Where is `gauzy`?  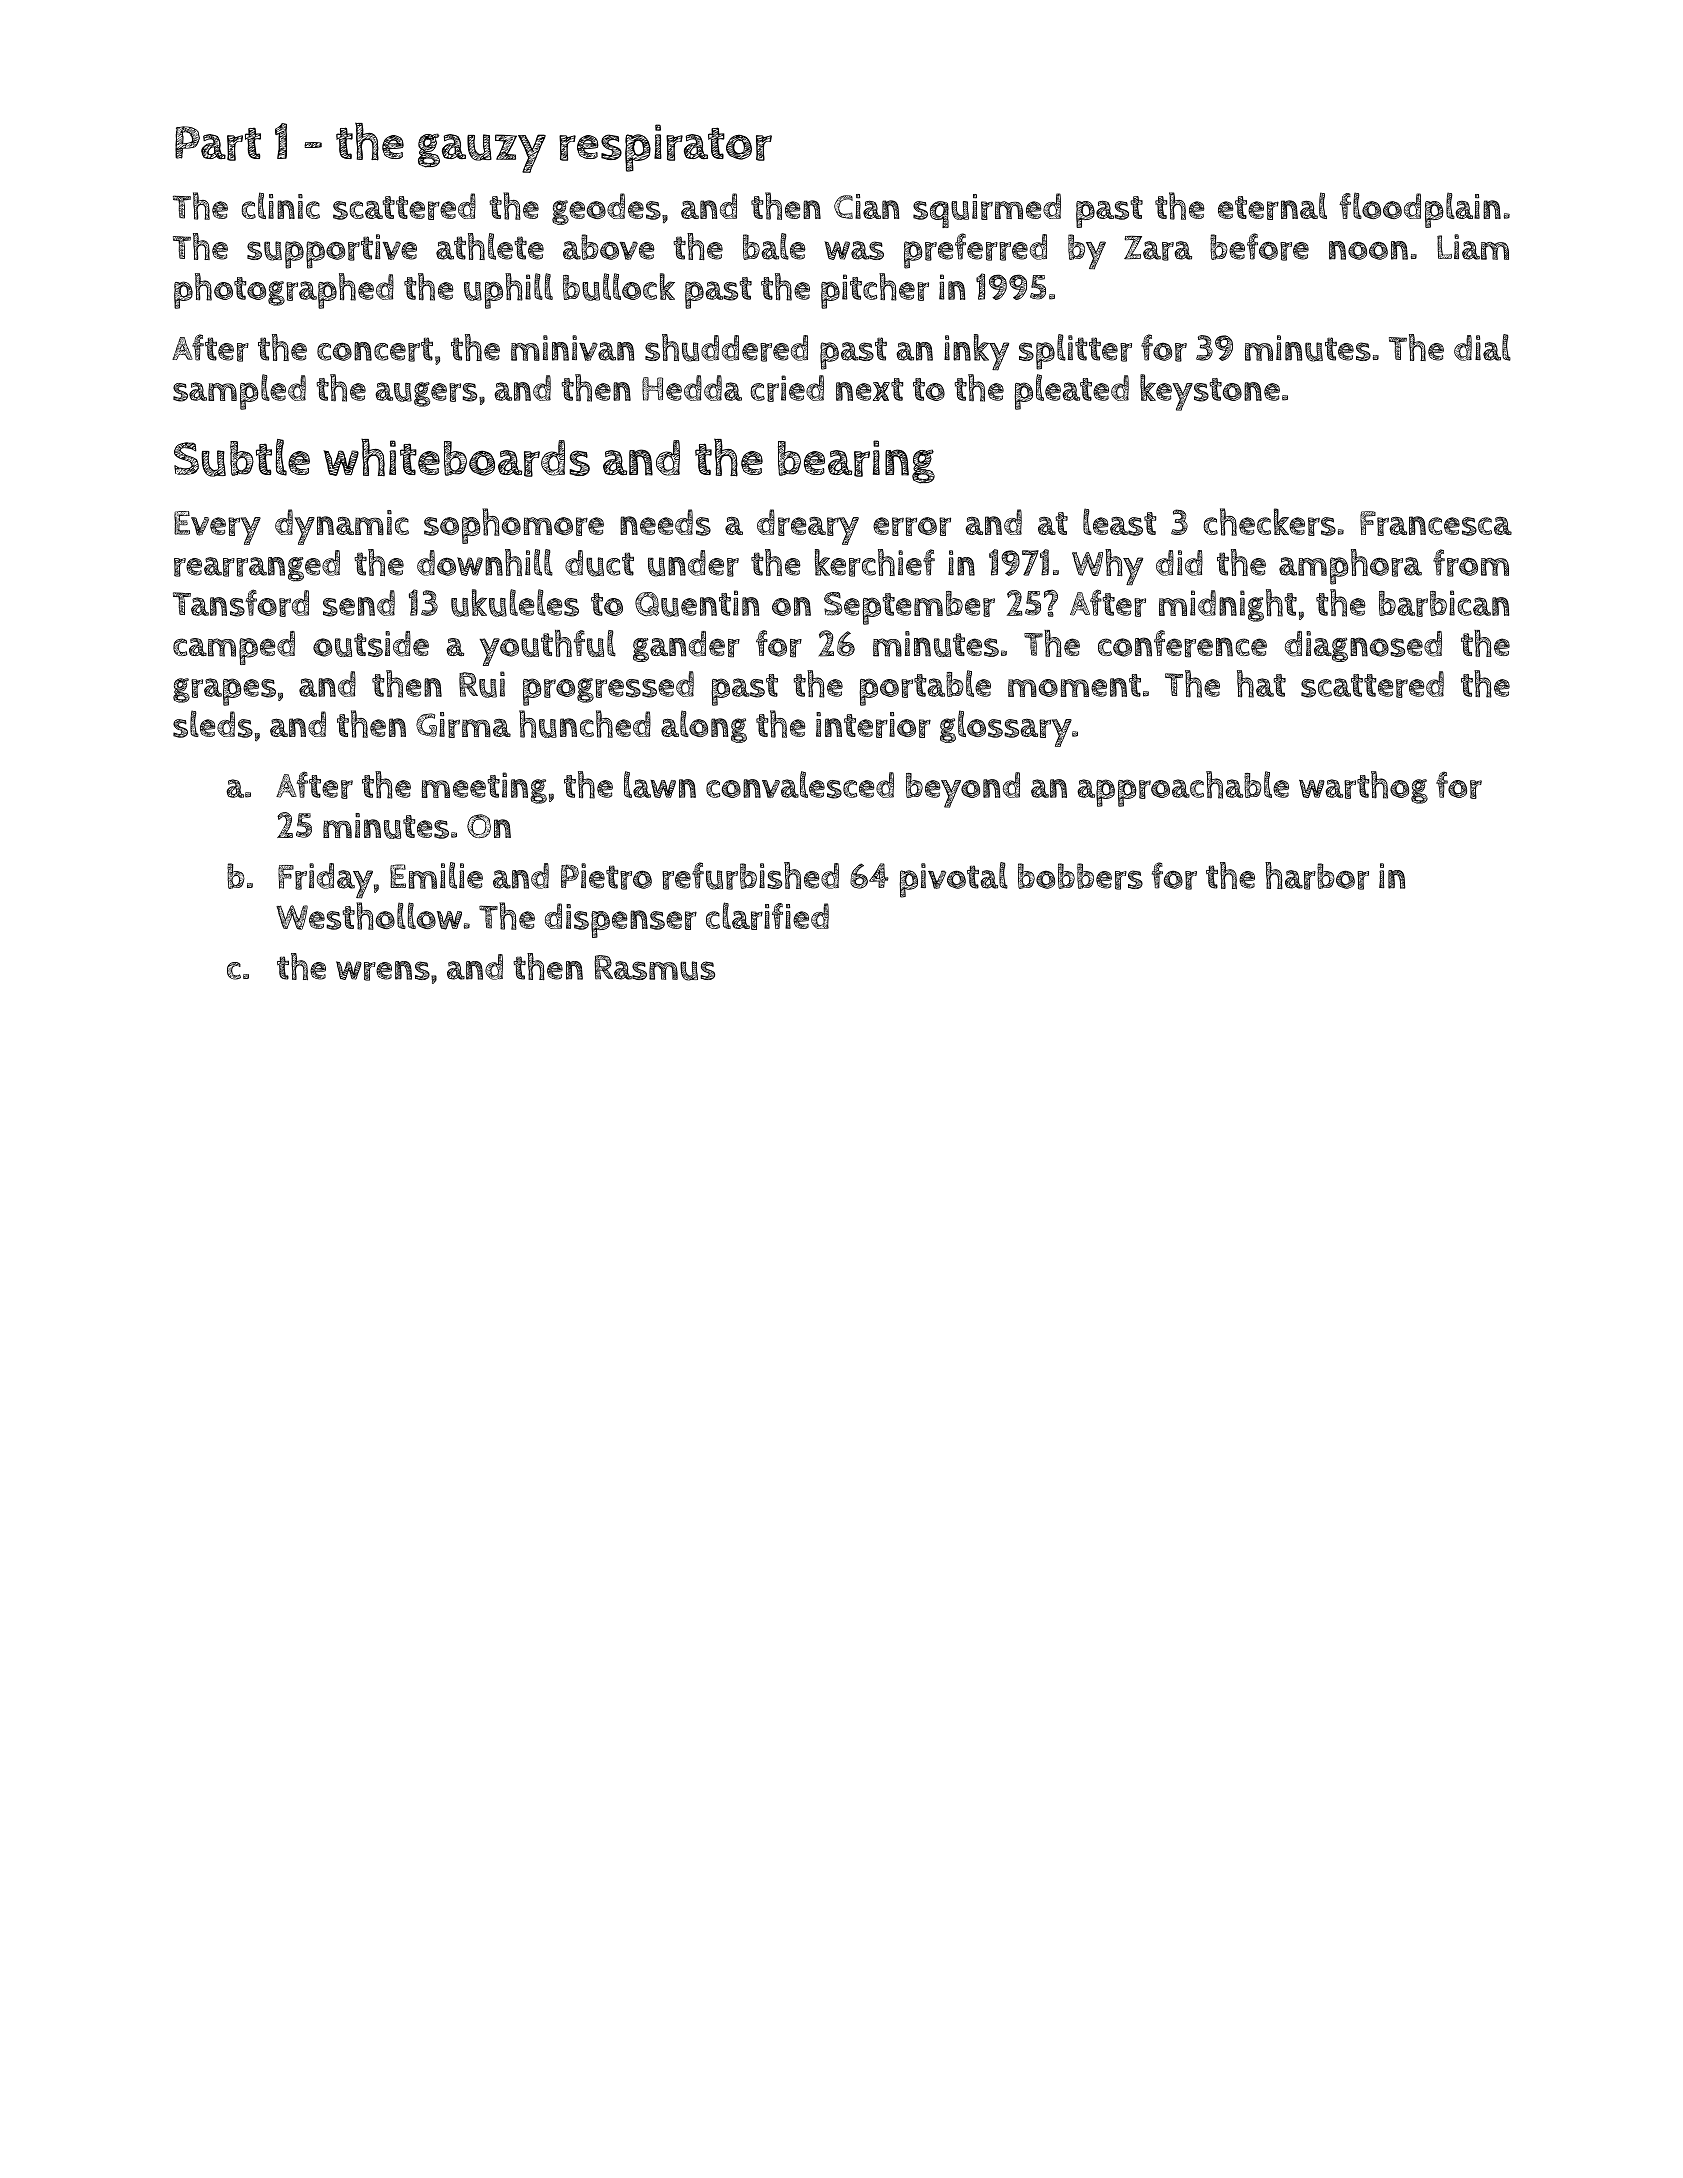
gauzy is located at coordinates (482, 153).
